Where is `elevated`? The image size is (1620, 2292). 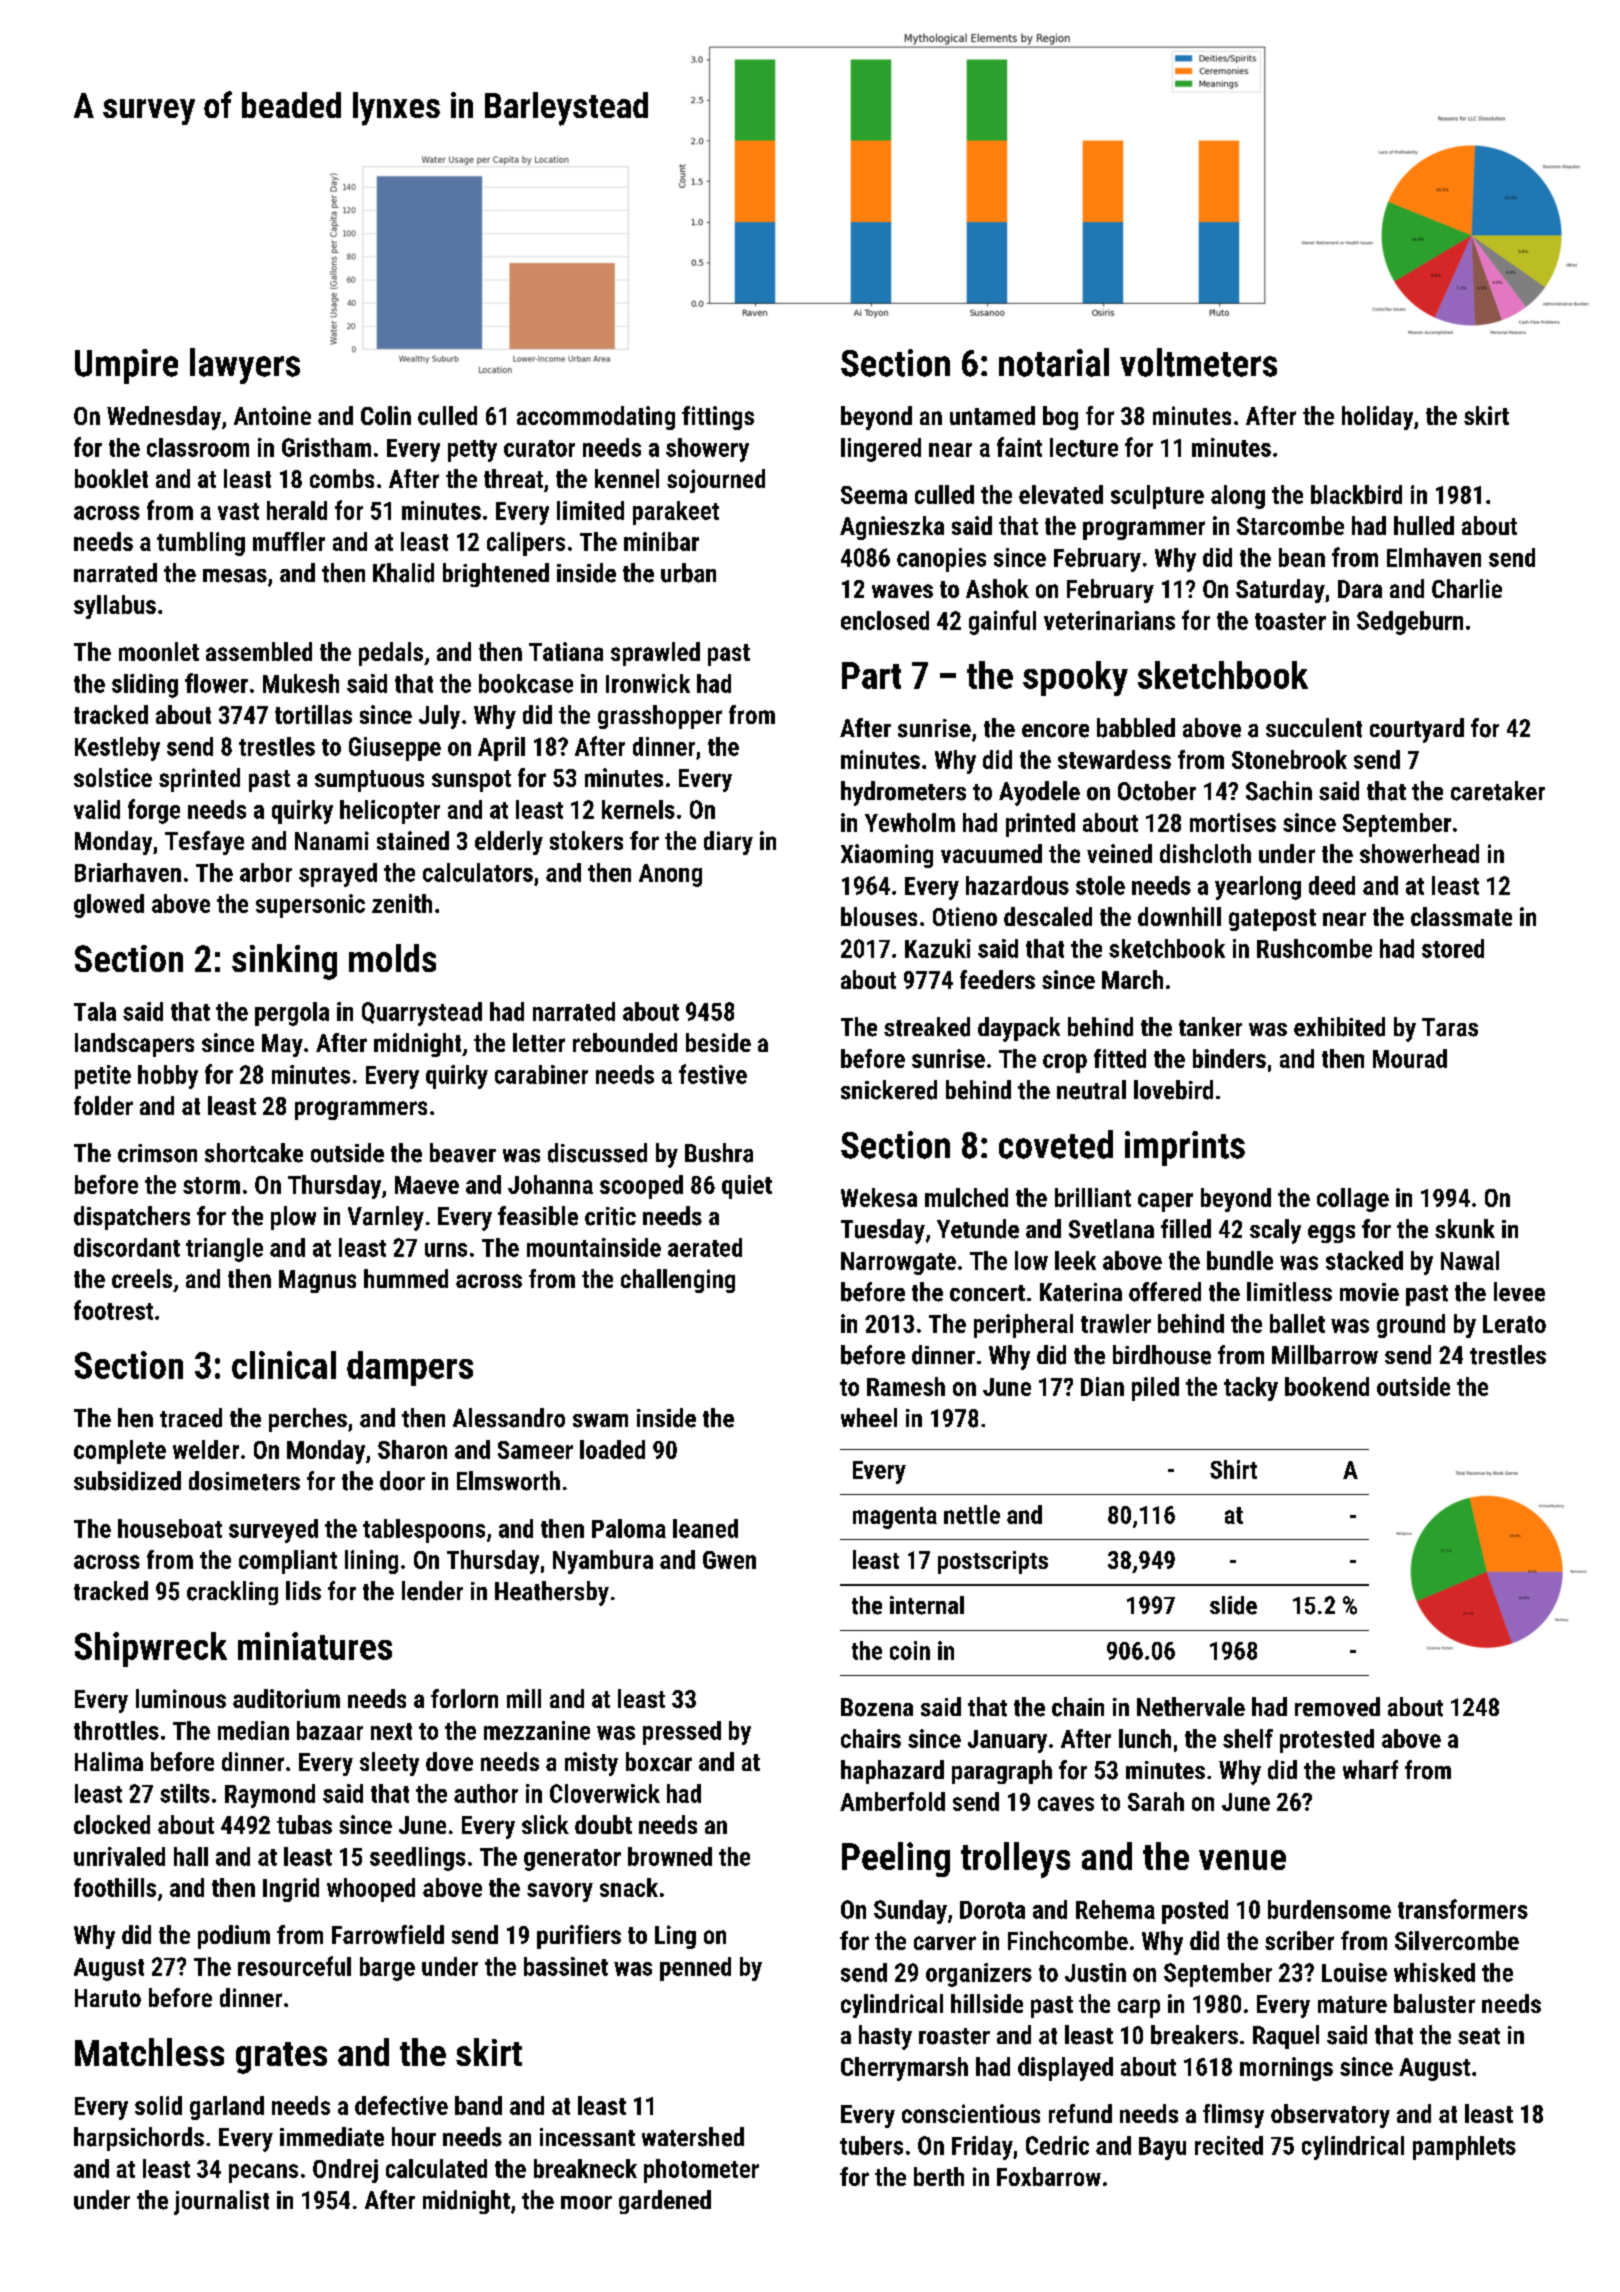 elevated is located at coordinates (1061, 494).
